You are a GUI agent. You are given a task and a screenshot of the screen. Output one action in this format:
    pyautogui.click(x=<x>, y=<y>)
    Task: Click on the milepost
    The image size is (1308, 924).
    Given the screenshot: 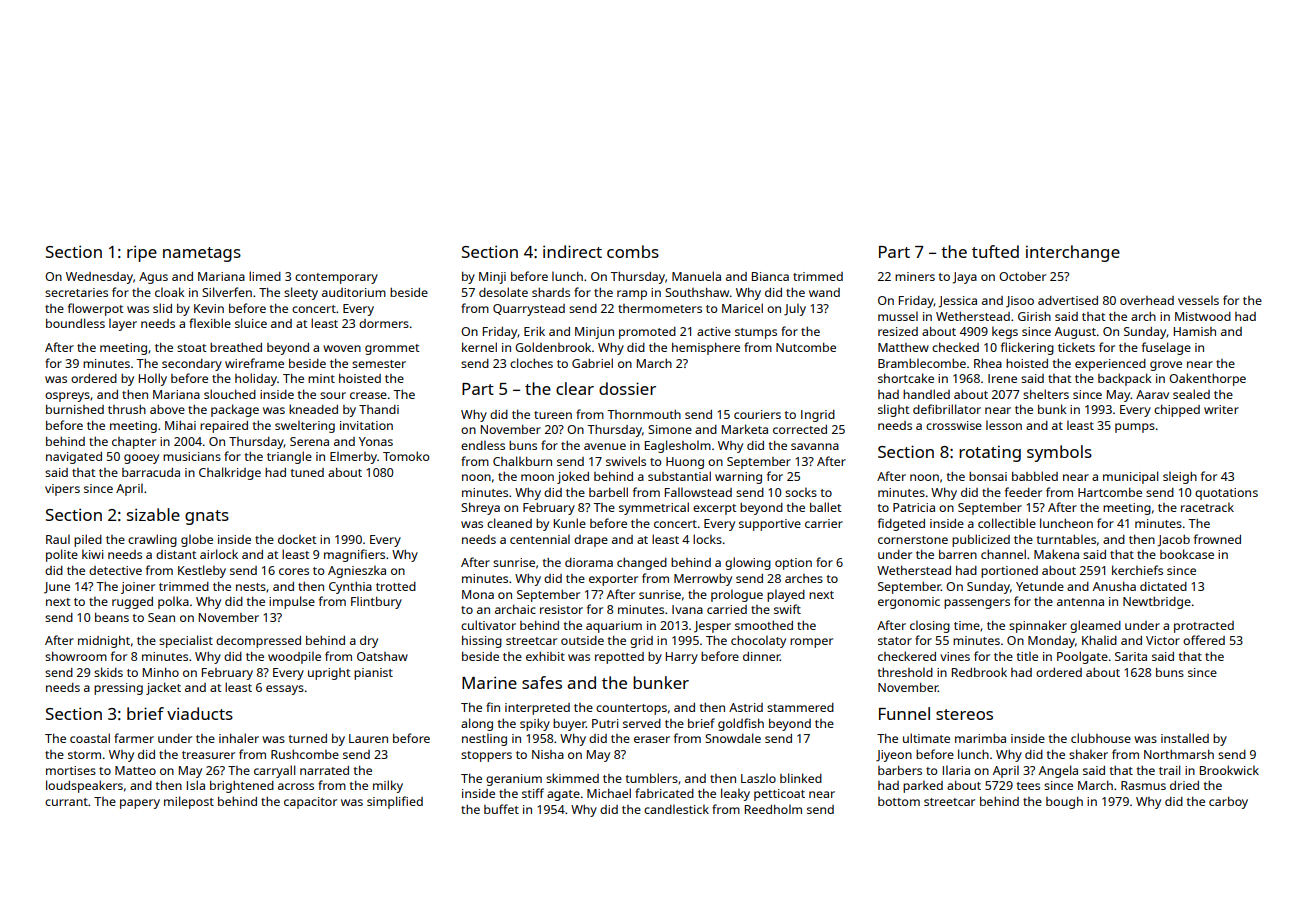 What is the action you would take?
    pyautogui.click(x=189, y=802)
